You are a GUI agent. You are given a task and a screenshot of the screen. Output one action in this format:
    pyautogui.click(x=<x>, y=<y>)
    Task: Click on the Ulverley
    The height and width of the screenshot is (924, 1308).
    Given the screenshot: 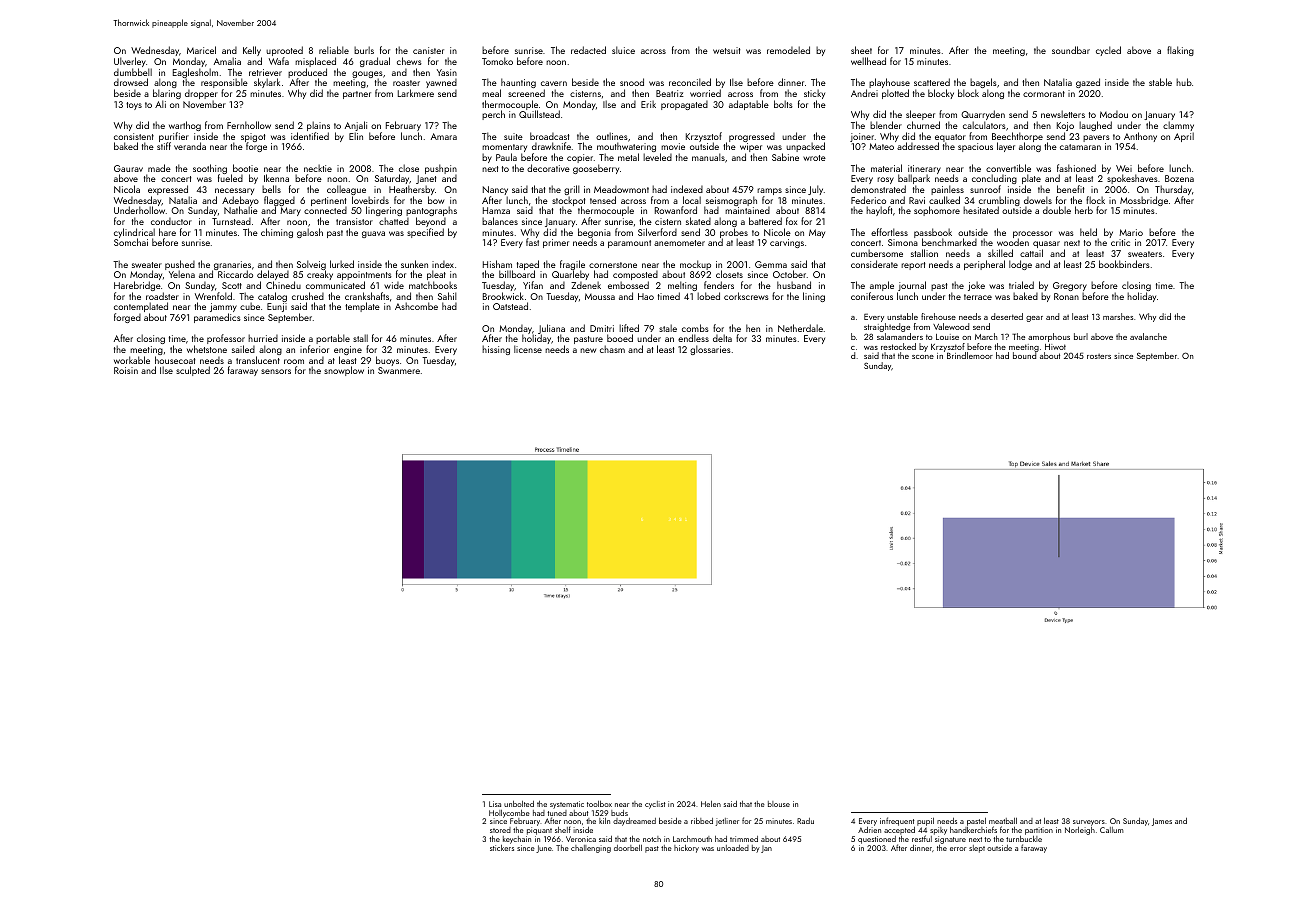 What is the action you would take?
    pyautogui.click(x=130, y=62)
